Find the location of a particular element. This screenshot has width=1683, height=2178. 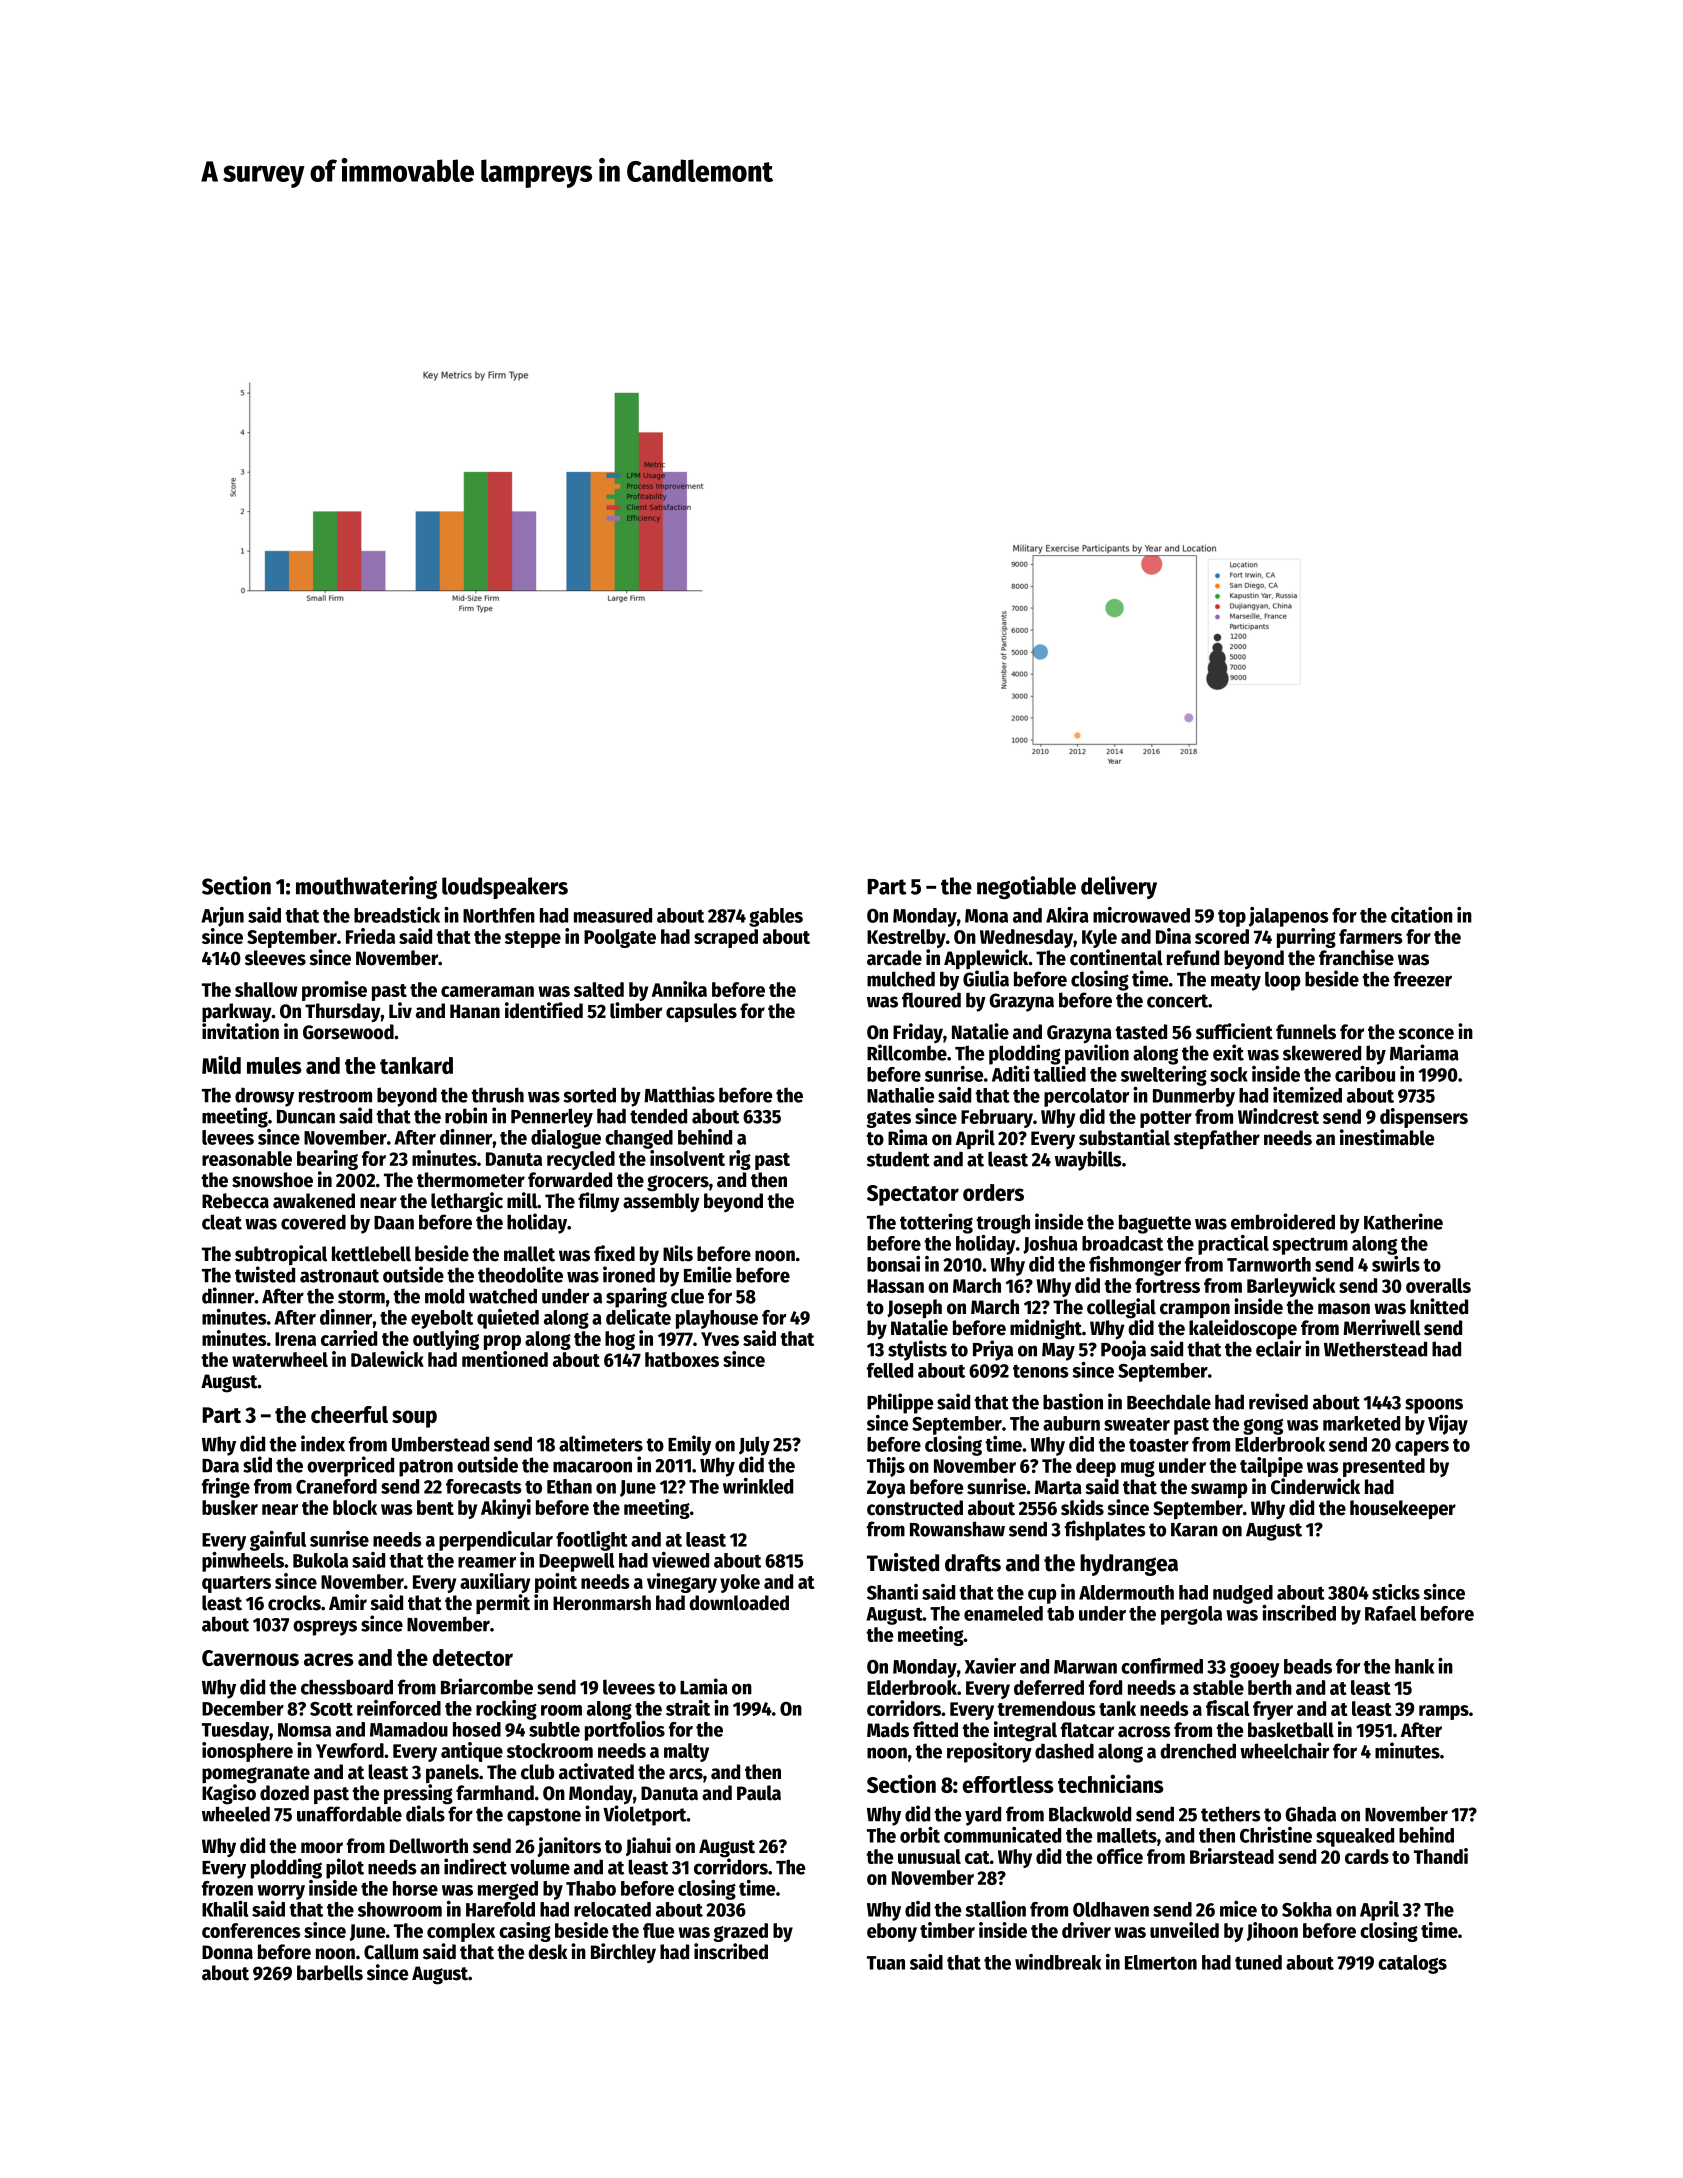

Dara is located at coordinates (220, 1466).
